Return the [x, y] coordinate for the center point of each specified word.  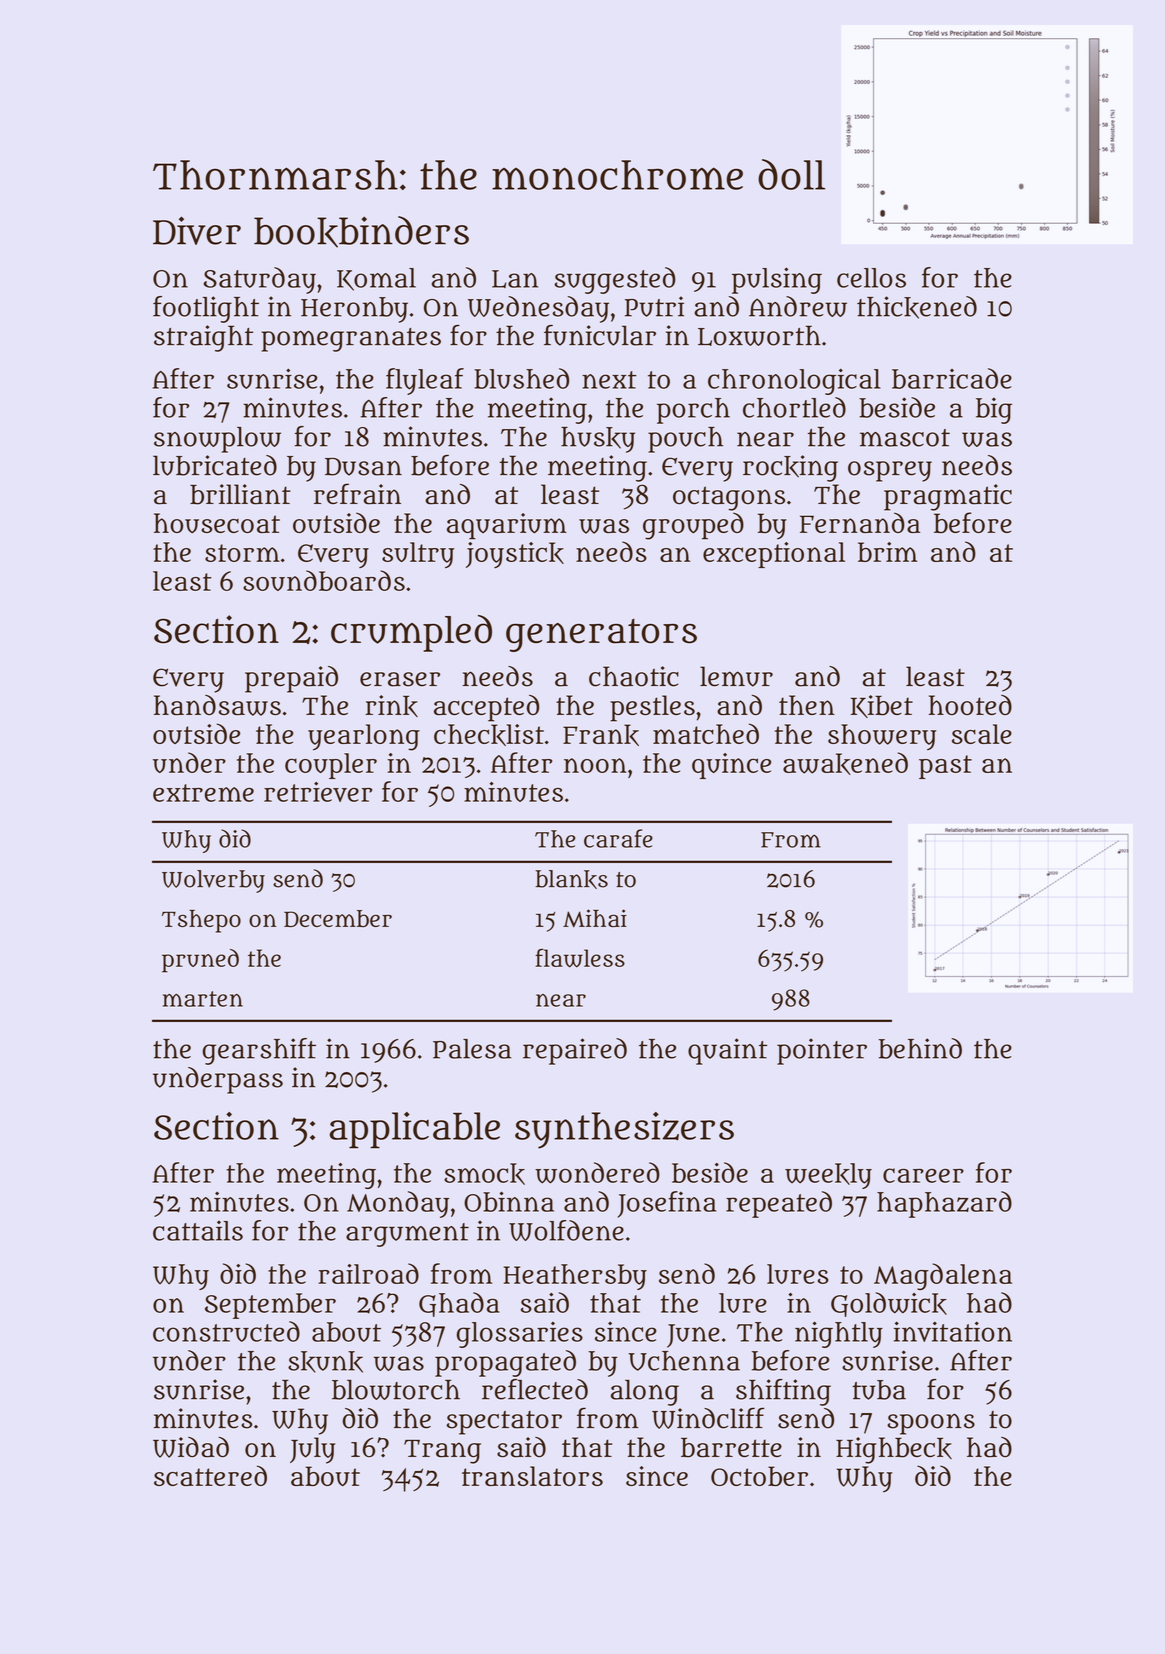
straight [203, 338]
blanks [571, 879]
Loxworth [759, 335]
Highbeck [894, 1450]
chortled [794, 407]
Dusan [363, 467]
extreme [203, 793]
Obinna [509, 1201]
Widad [191, 1447]
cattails [198, 1230]
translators [532, 1476]
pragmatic [948, 497]
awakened [845, 763]
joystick [515, 555]
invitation [953, 1331]
